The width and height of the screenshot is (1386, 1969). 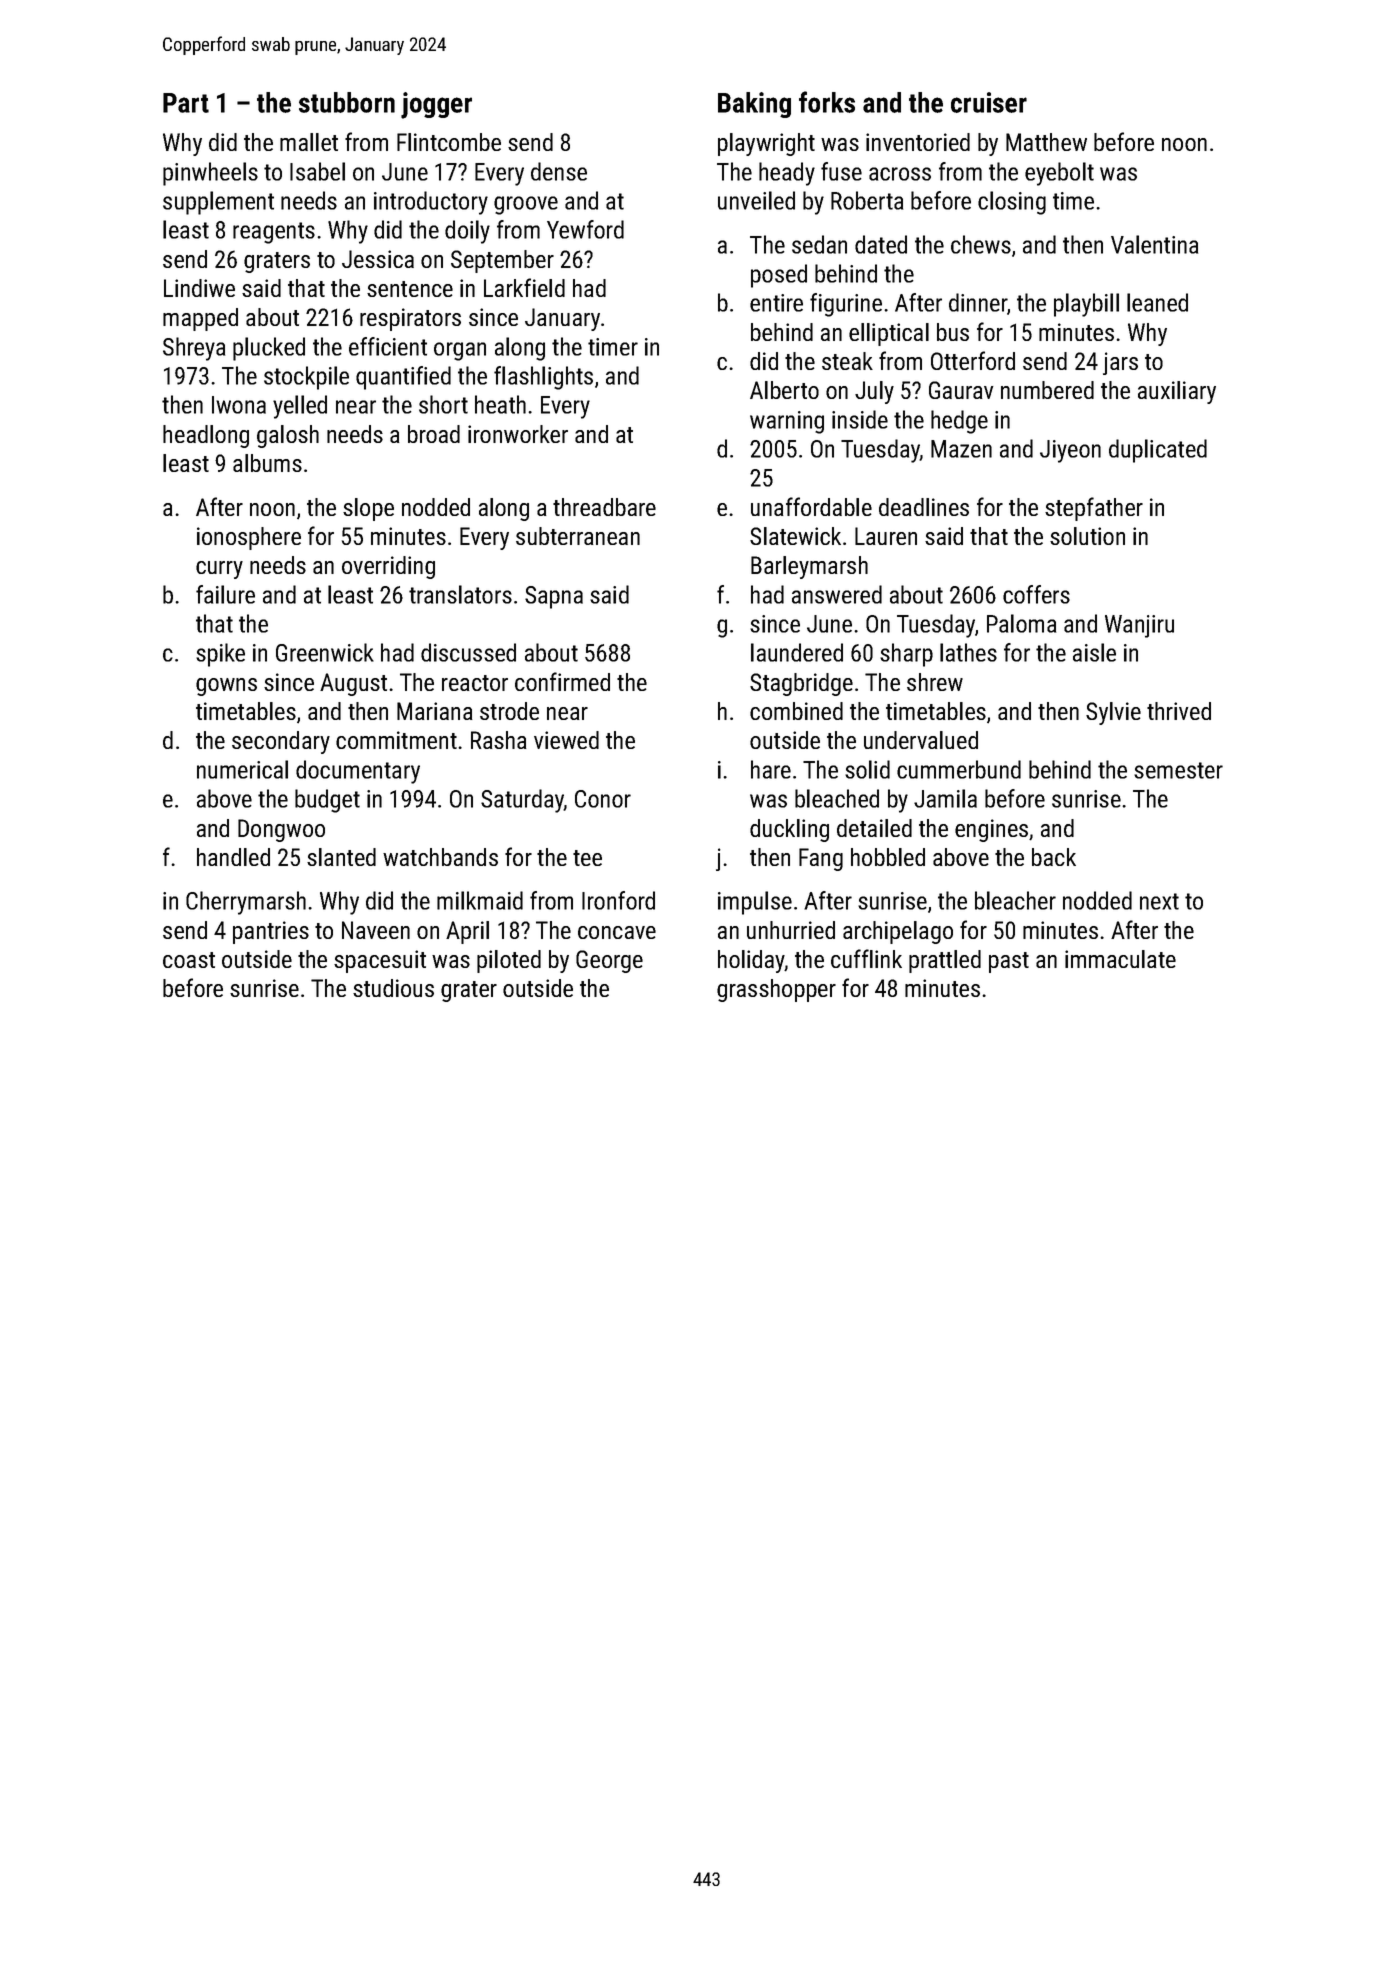 What do you see at coordinates (559, 171) in the screenshot?
I see `dense` at bounding box center [559, 171].
